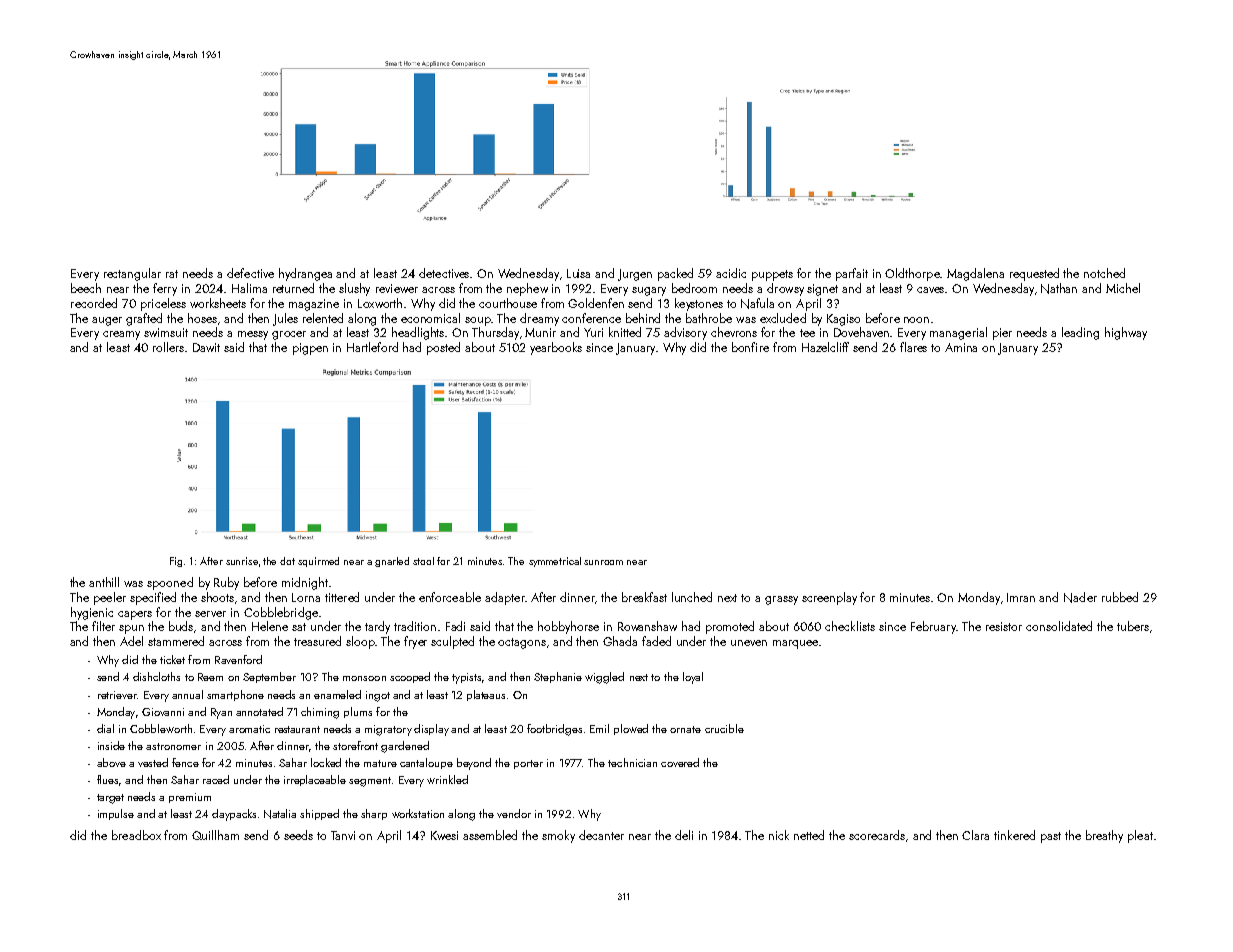  I want to click on uneven, so click(749, 643).
